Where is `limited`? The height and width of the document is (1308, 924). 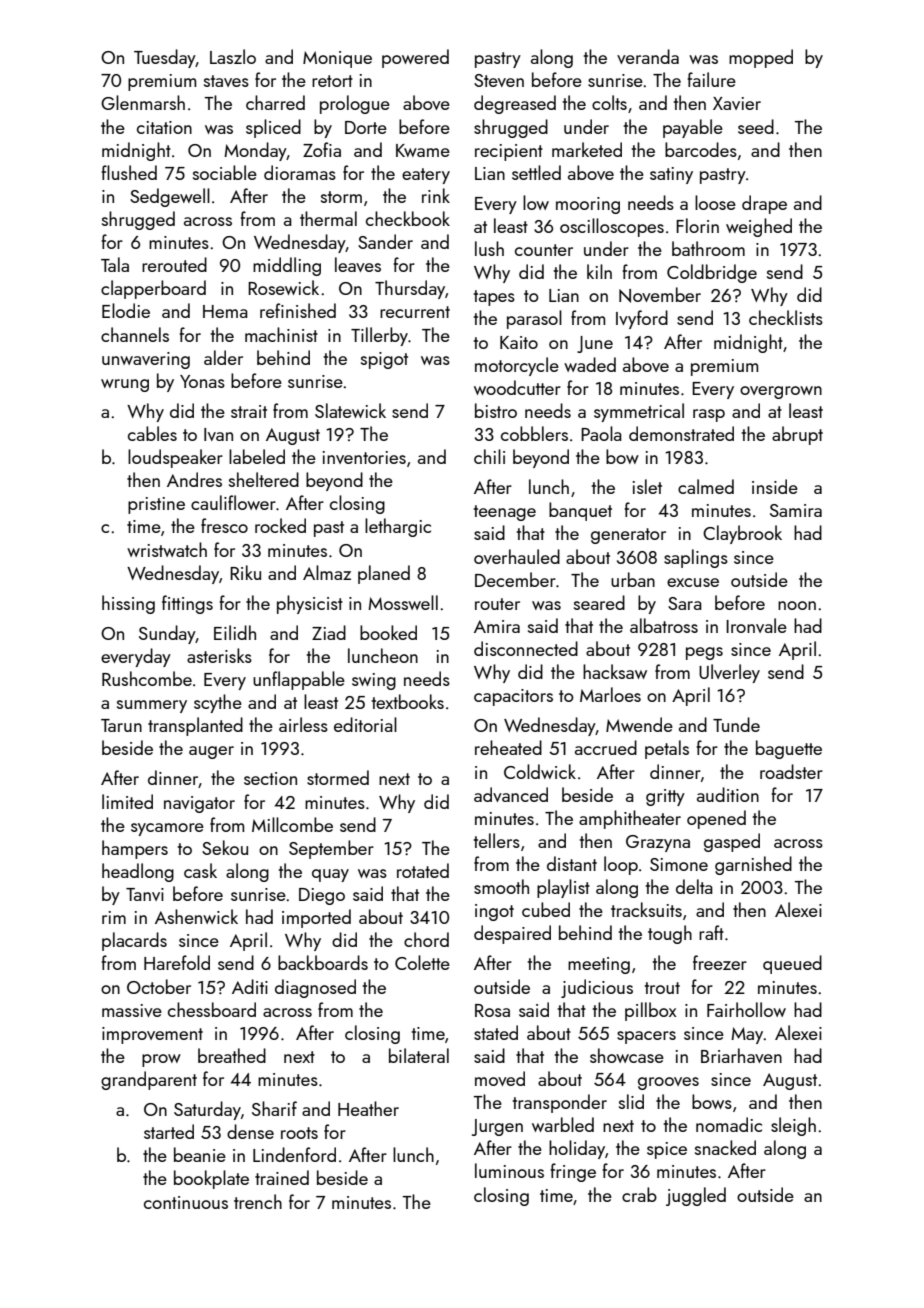 limited is located at coordinates (127, 801).
